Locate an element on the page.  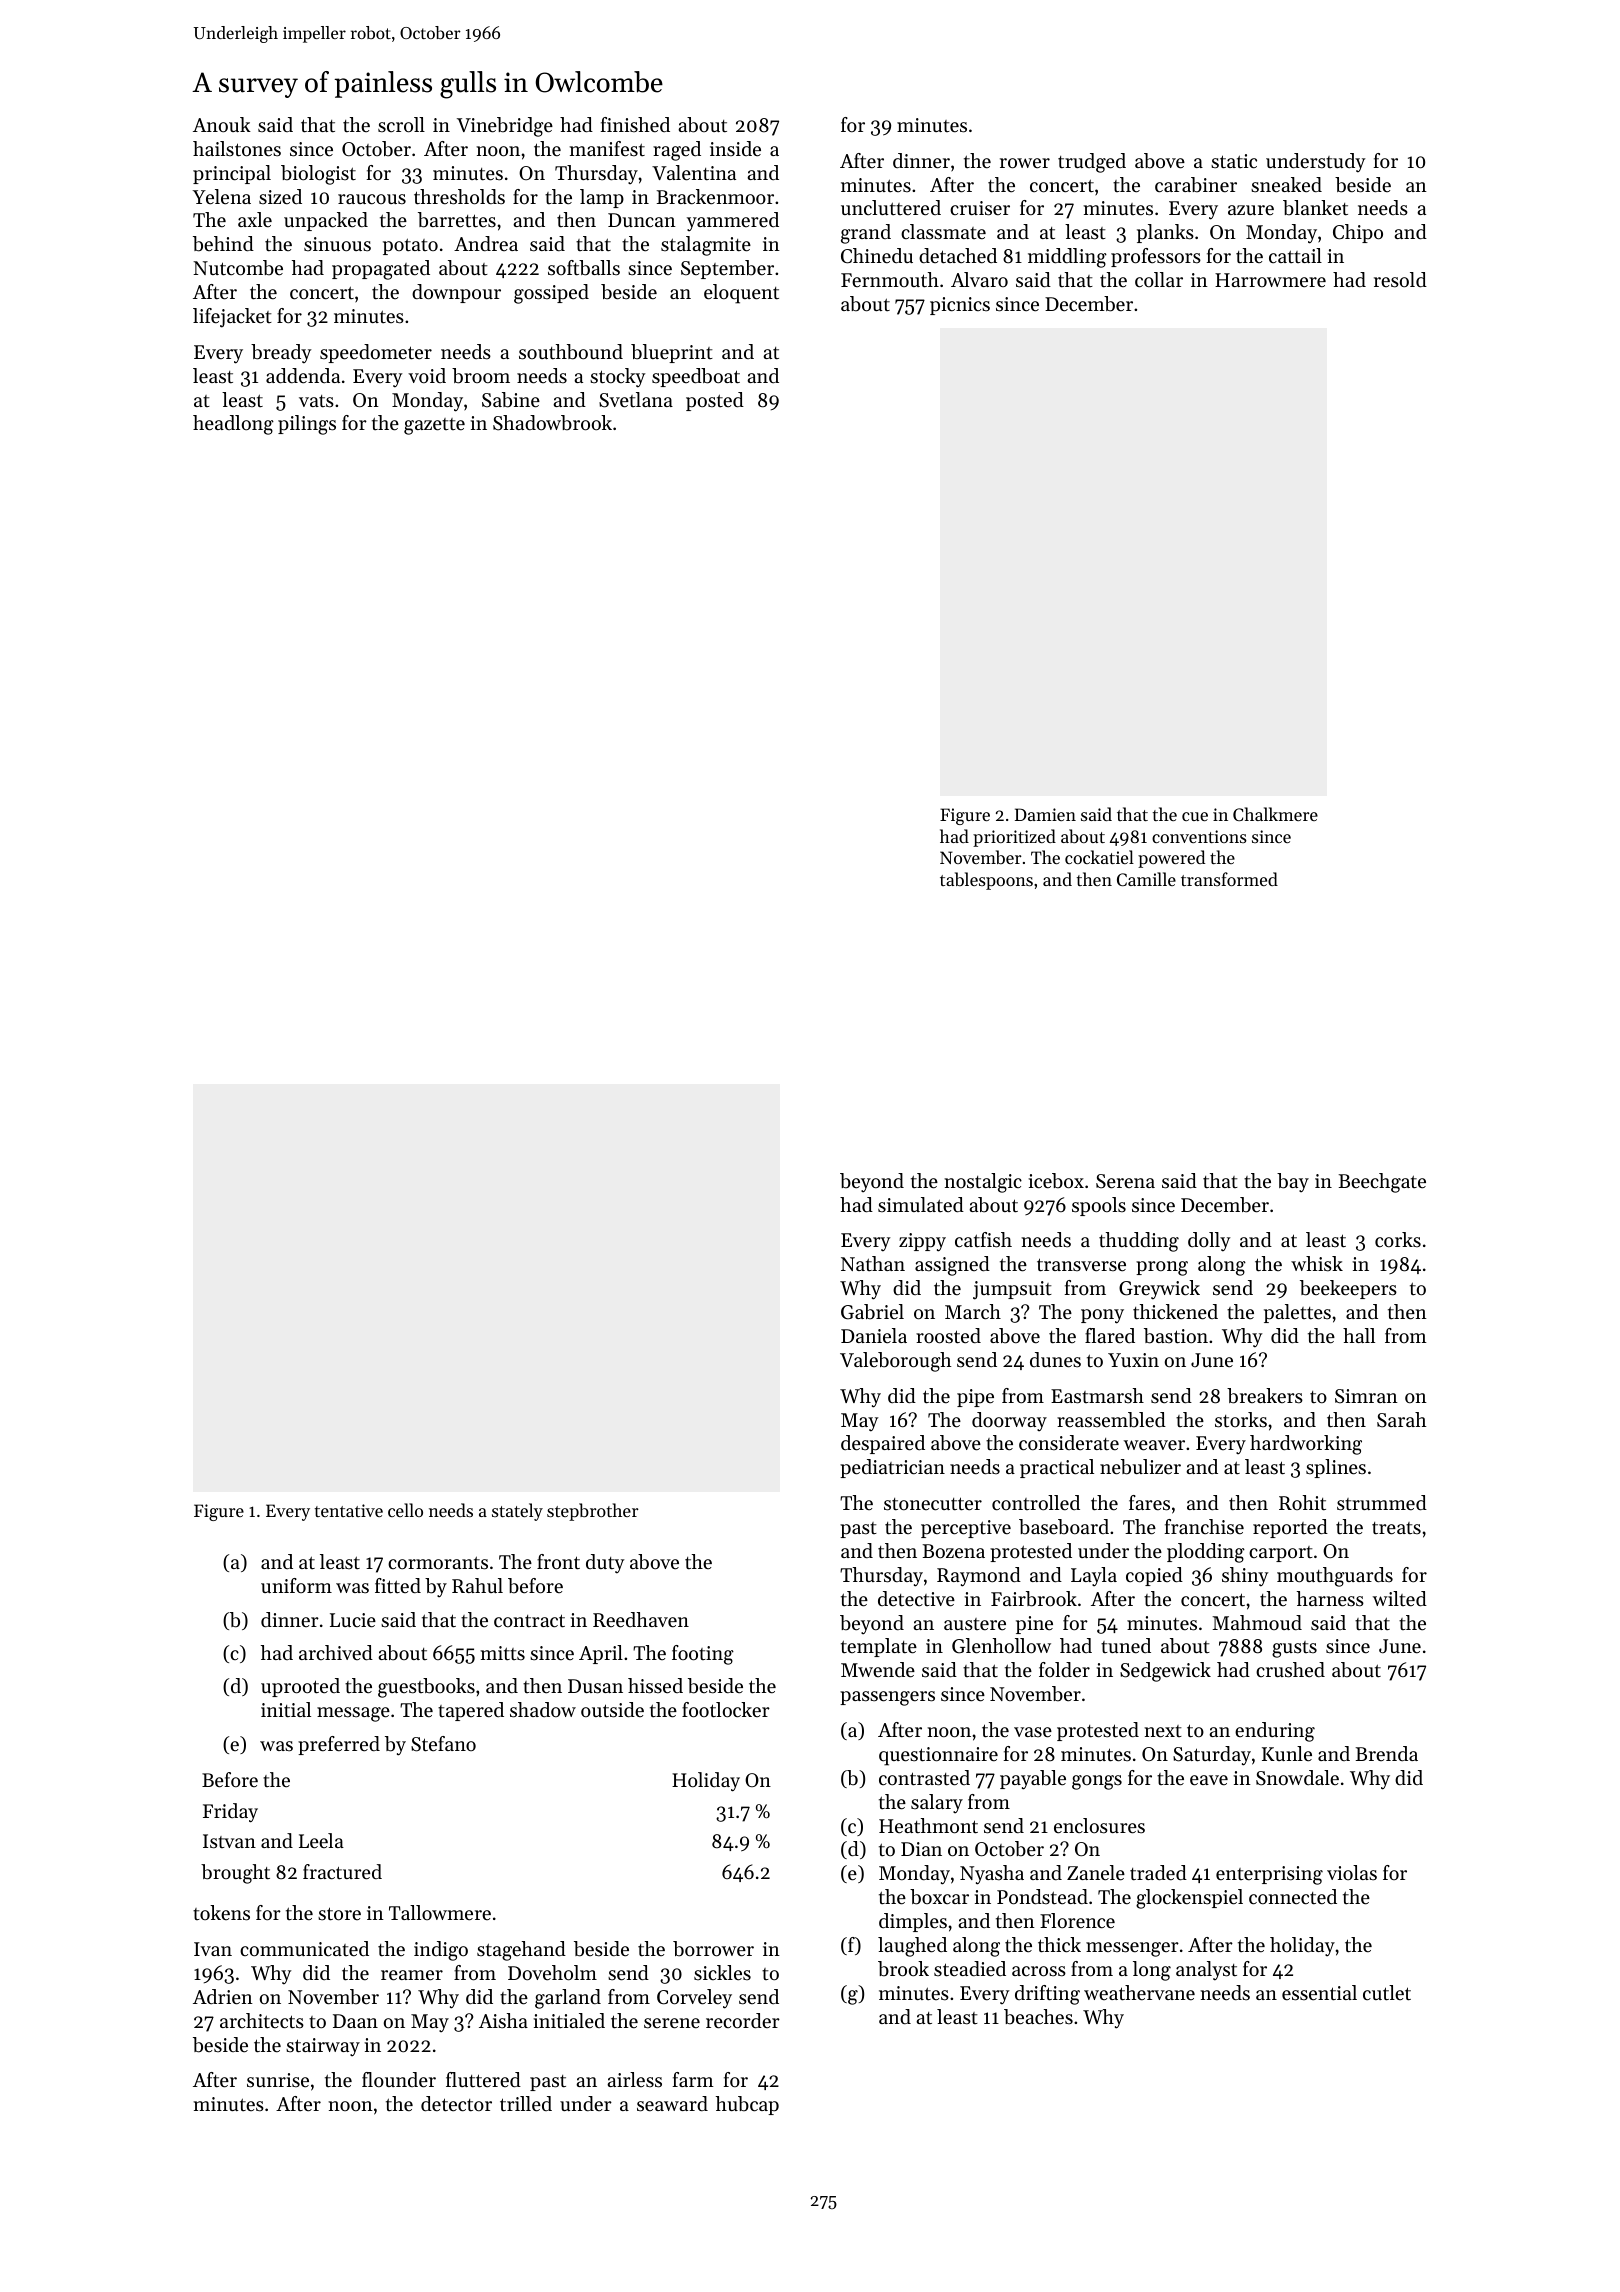
resold is located at coordinates (1400, 280).
